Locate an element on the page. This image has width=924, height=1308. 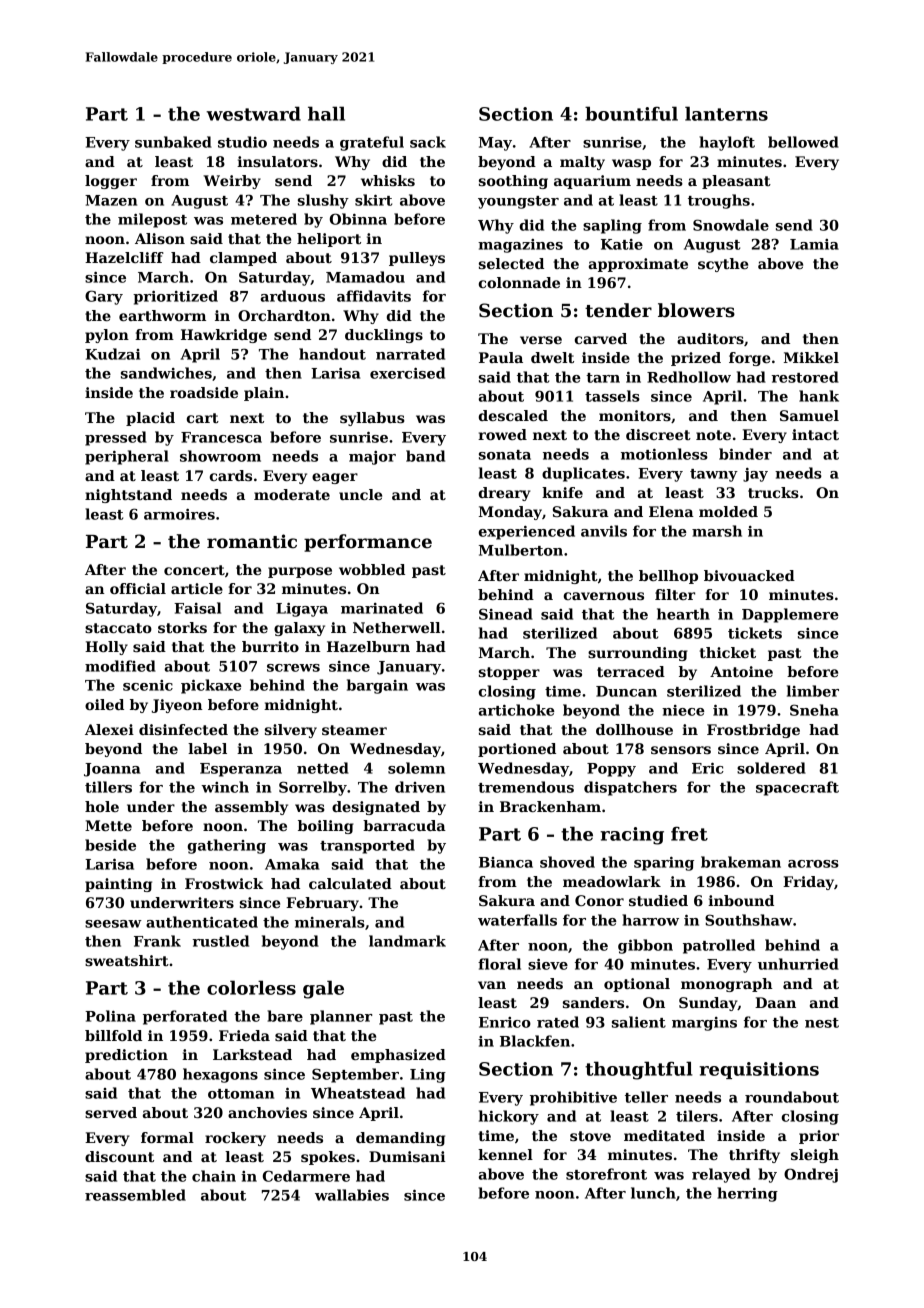
moderate is located at coordinates (292, 494).
